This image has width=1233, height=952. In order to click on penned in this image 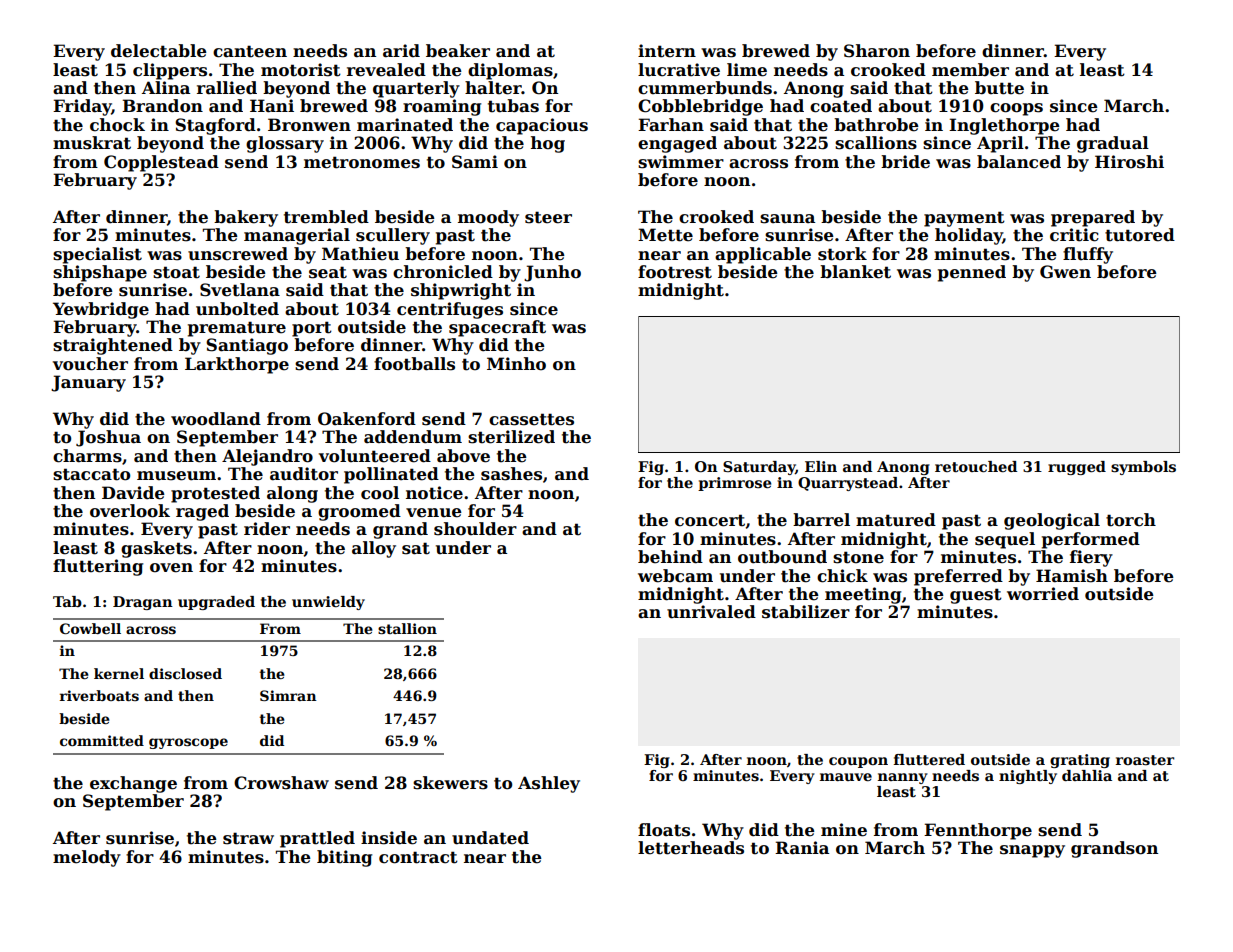, I will do `click(972, 273)`.
